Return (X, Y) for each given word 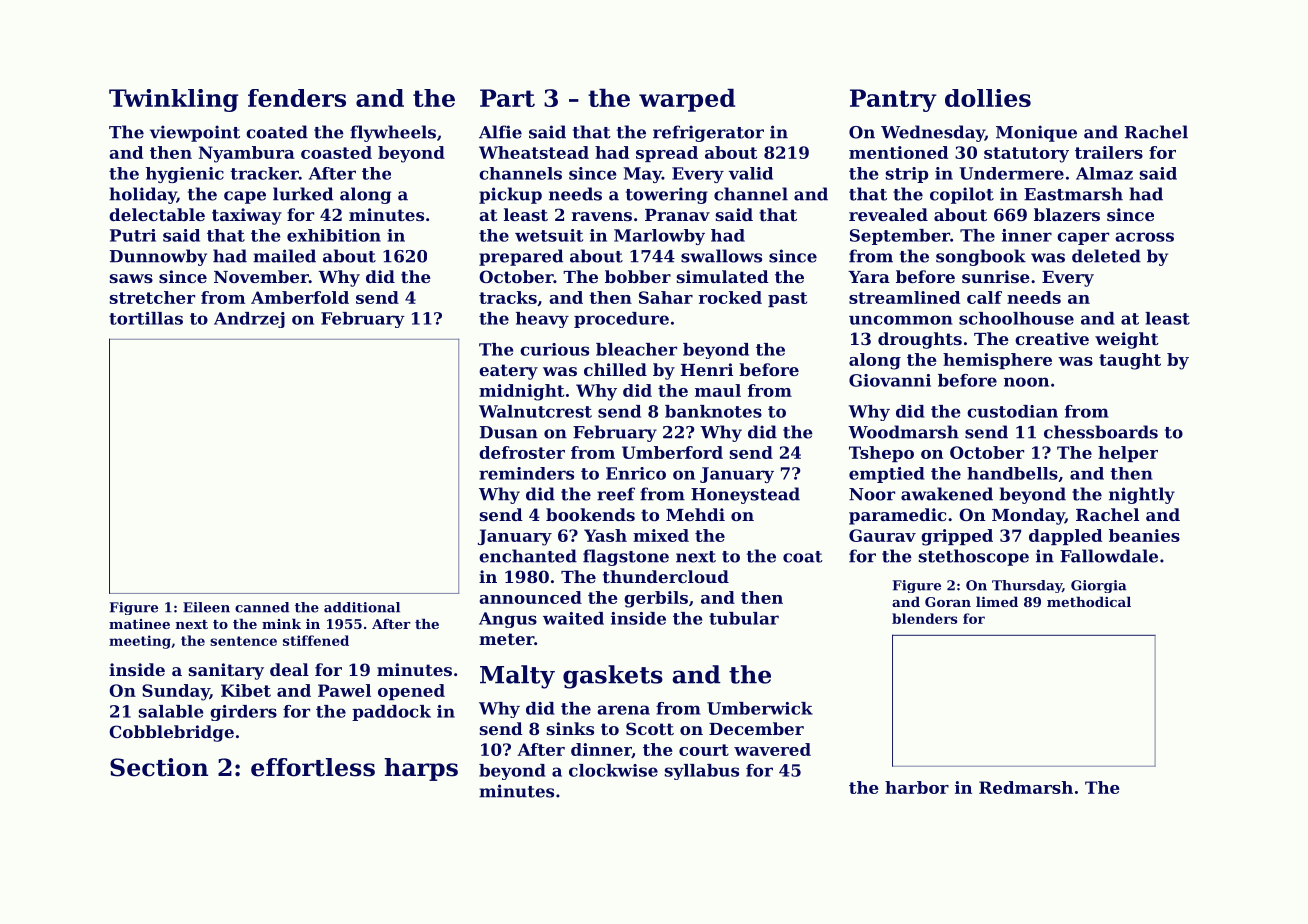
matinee (139, 624)
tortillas (146, 318)
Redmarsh (1026, 787)
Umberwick (760, 708)
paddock (391, 713)
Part (507, 98)
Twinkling (173, 100)
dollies (988, 98)
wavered (772, 749)
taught (1130, 361)
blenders (925, 618)
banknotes (713, 411)
